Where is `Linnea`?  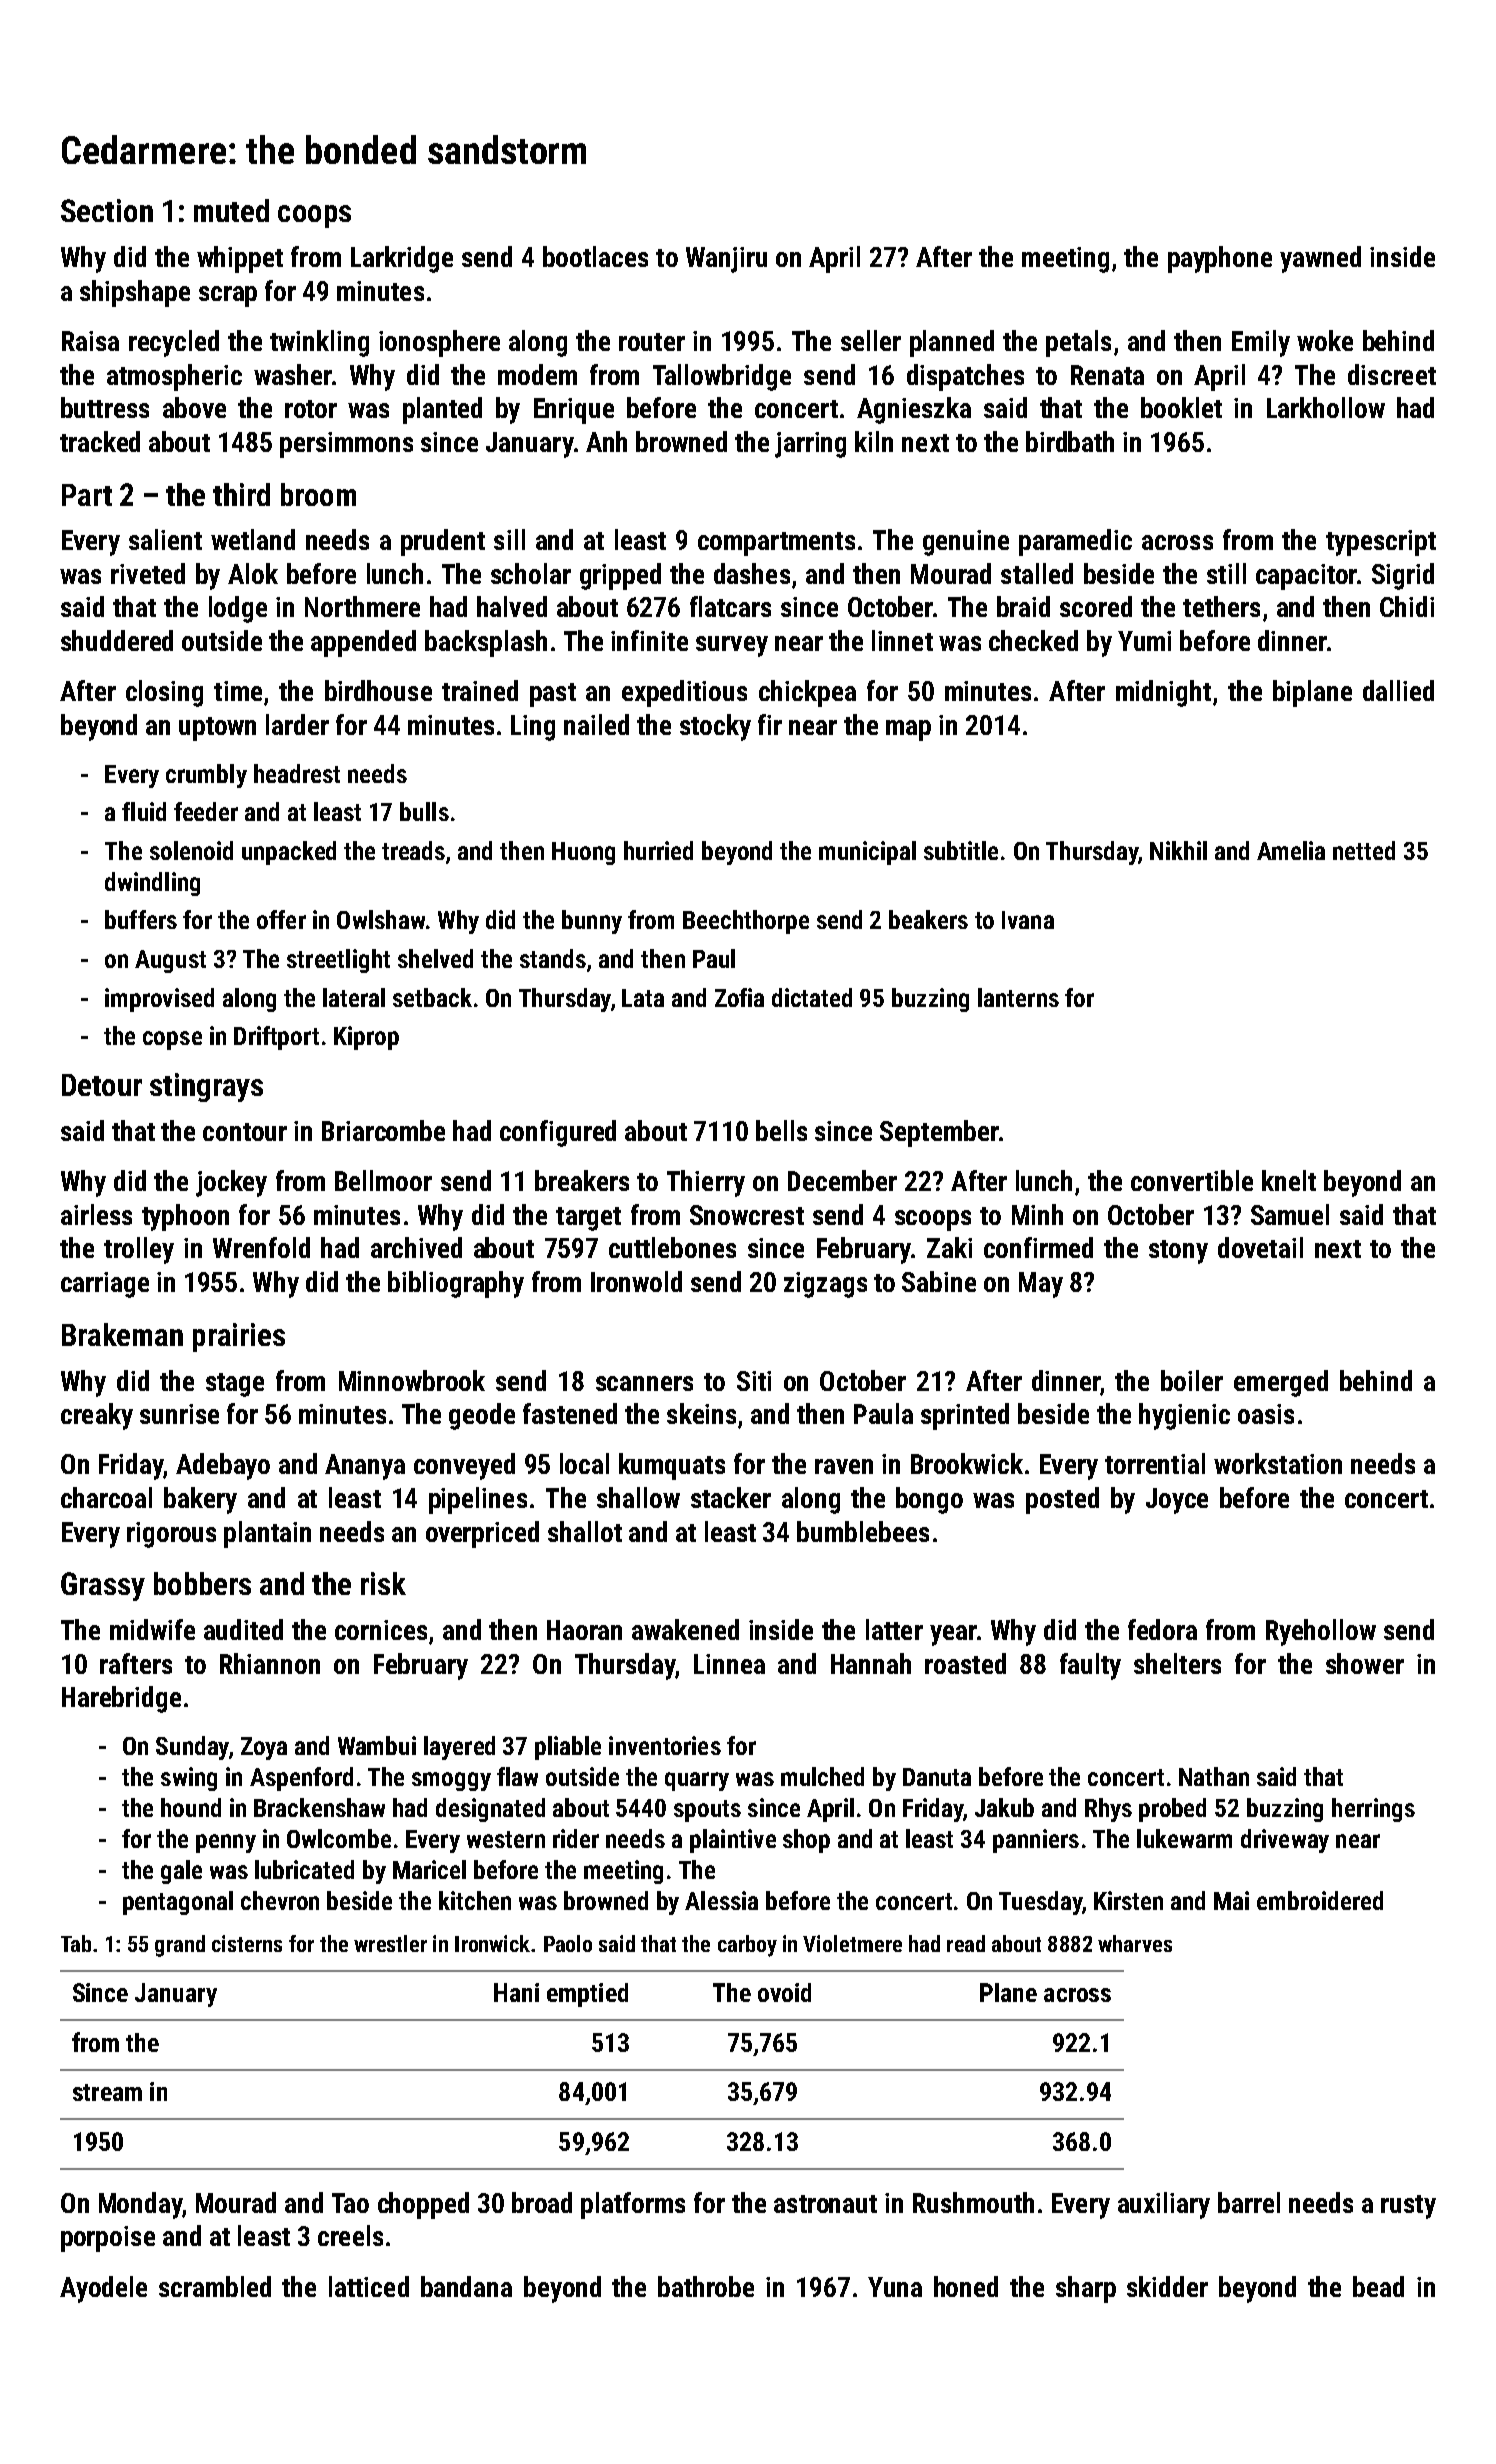 Linnea is located at coordinates (729, 1664).
